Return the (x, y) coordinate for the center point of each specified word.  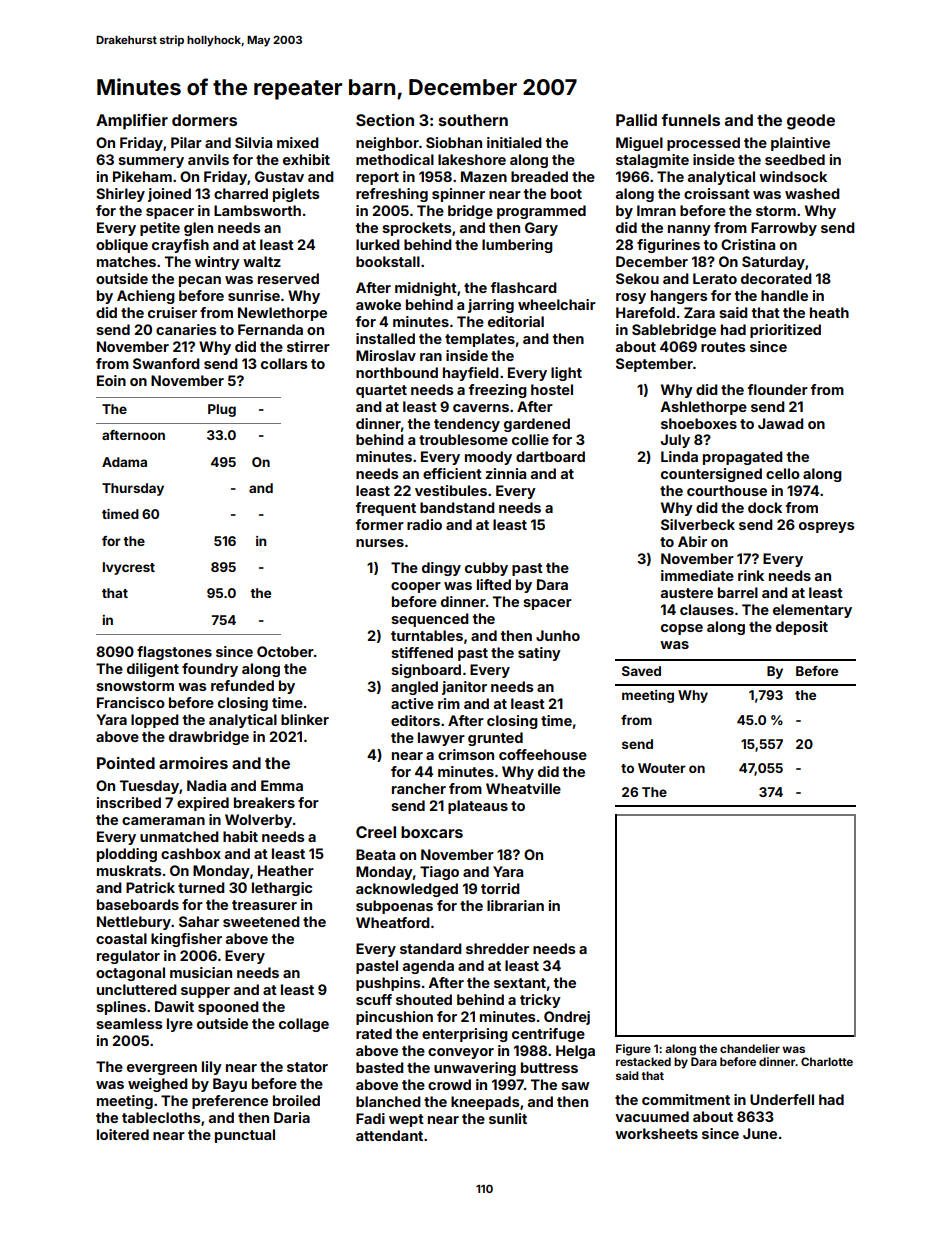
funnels (690, 120)
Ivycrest (129, 568)
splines (121, 1008)
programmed (541, 212)
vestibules (451, 490)
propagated (743, 458)
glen (198, 229)
